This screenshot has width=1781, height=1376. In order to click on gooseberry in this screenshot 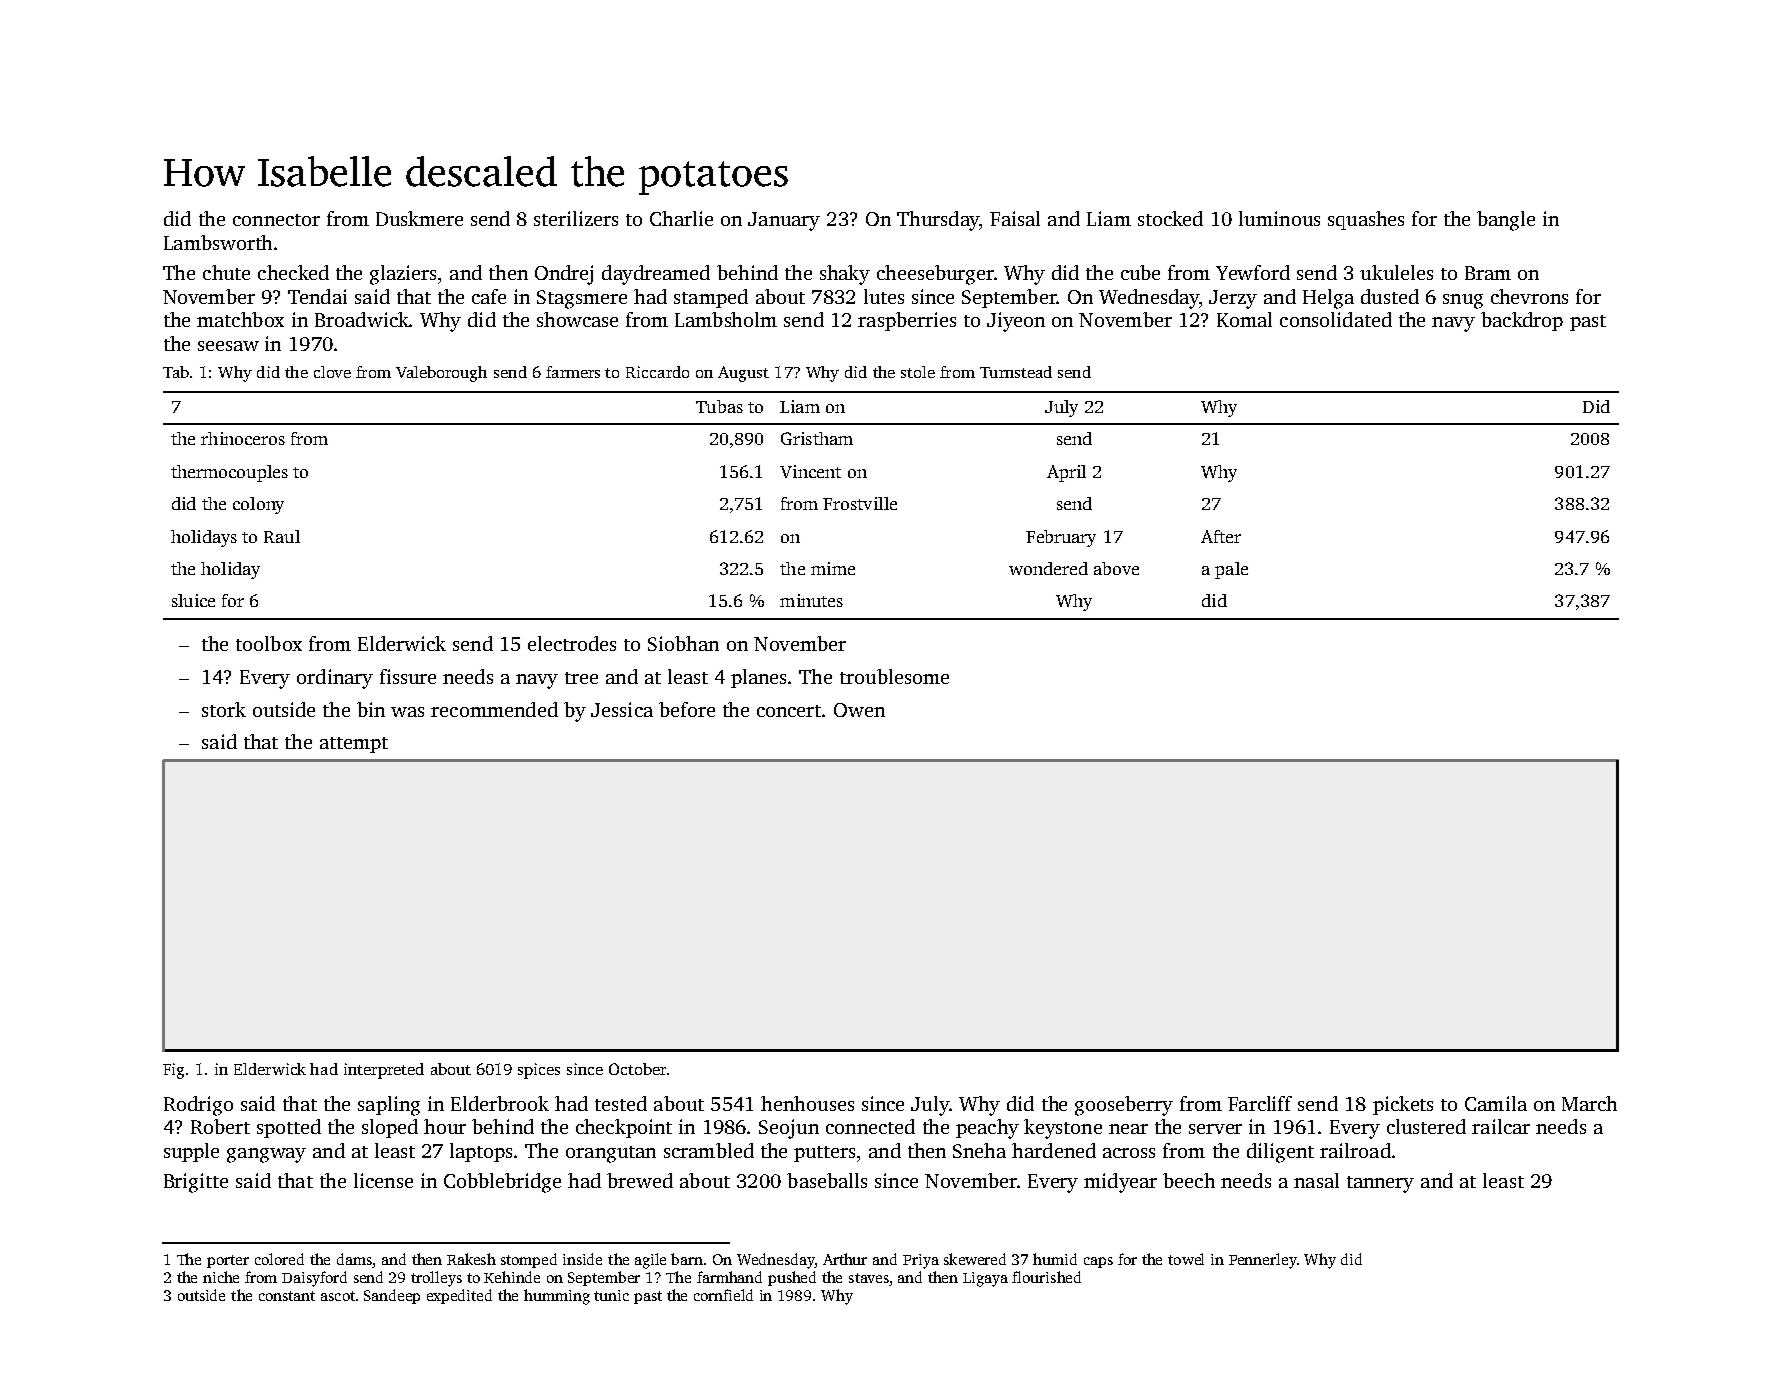, I will do `click(1124, 1106)`.
